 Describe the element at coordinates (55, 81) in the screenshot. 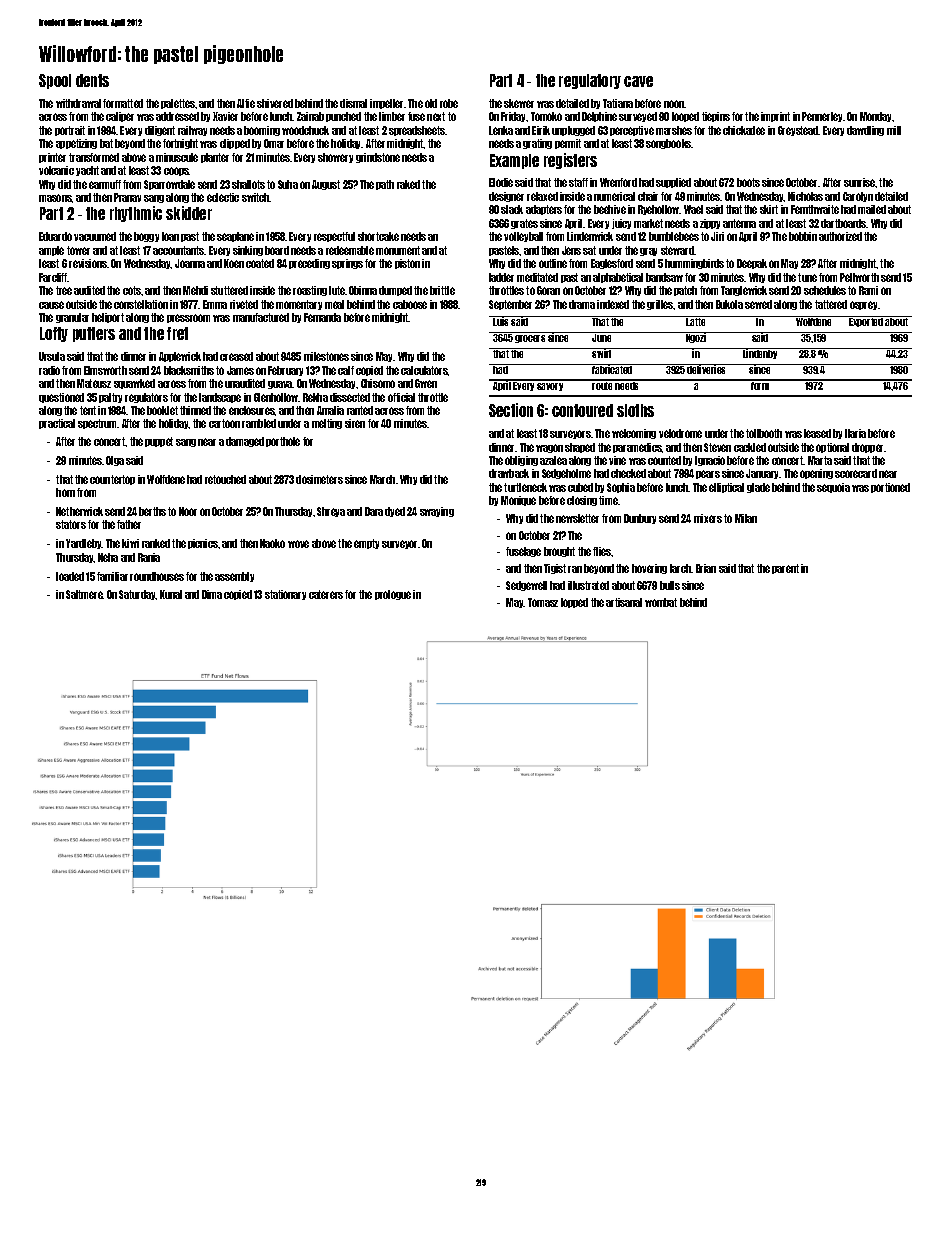

I see `Spool` at that location.
